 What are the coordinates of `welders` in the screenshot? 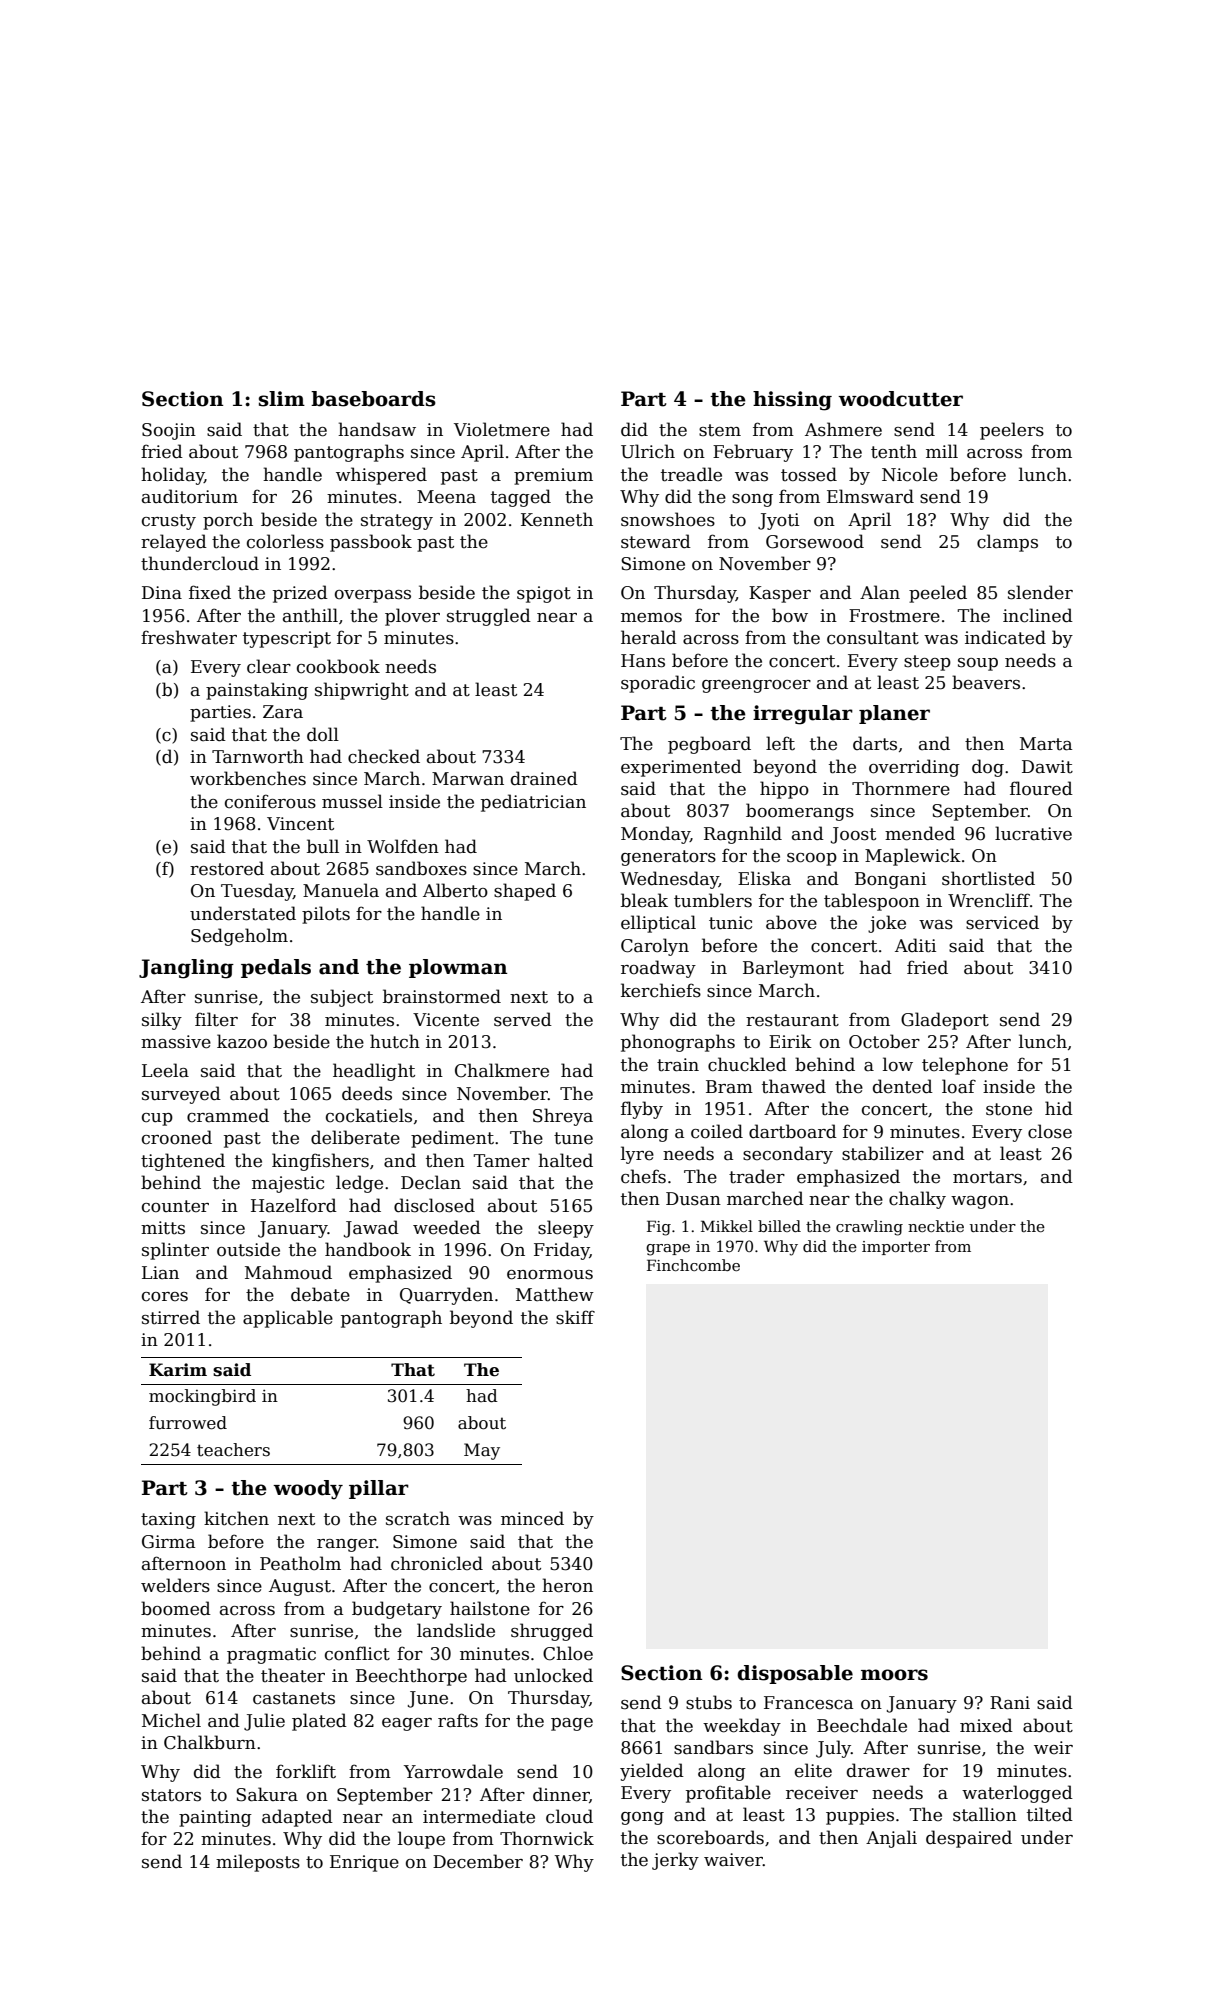 It's located at (175, 1585).
